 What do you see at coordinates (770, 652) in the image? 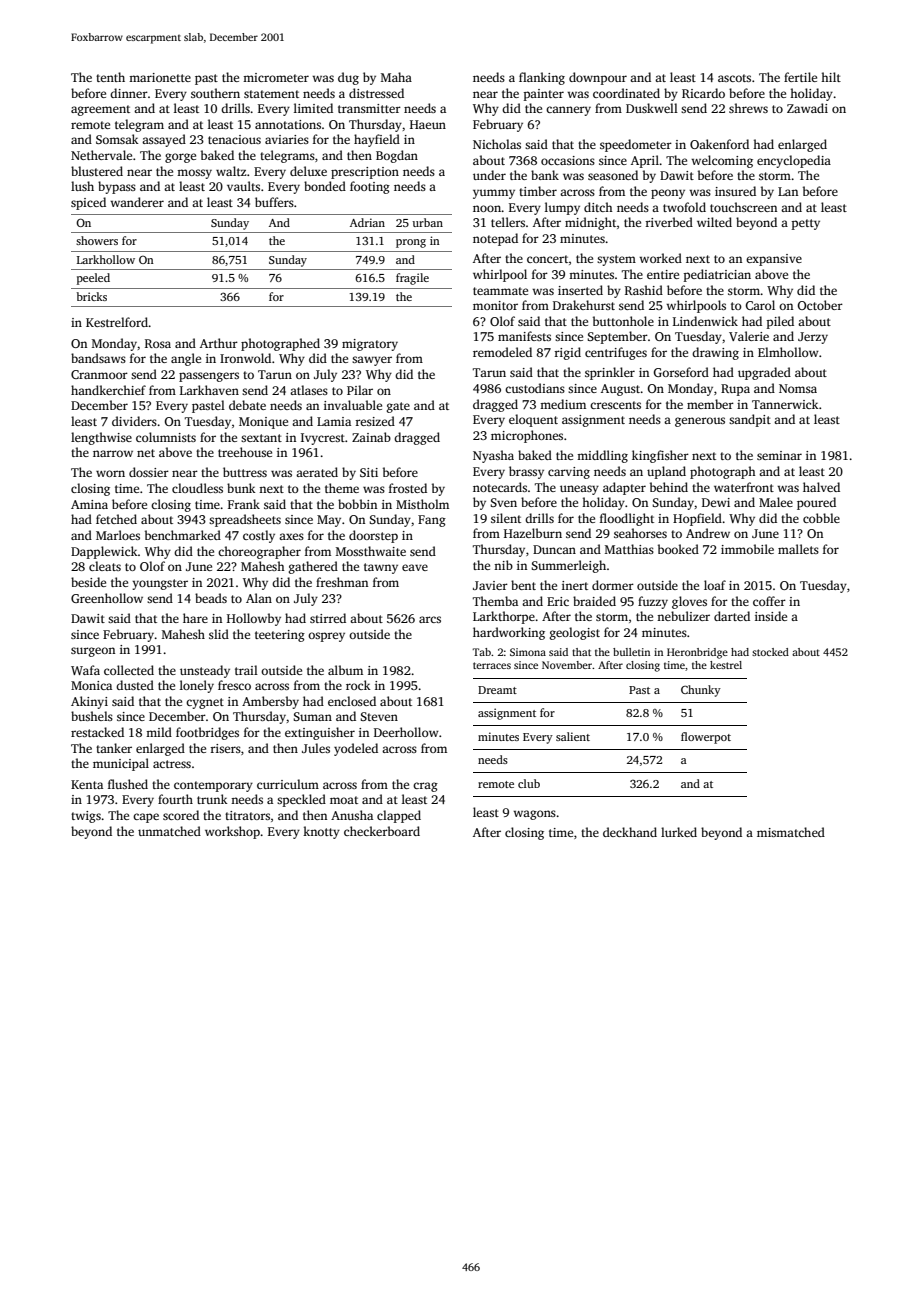
I see `stocked` at bounding box center [770, 652].
